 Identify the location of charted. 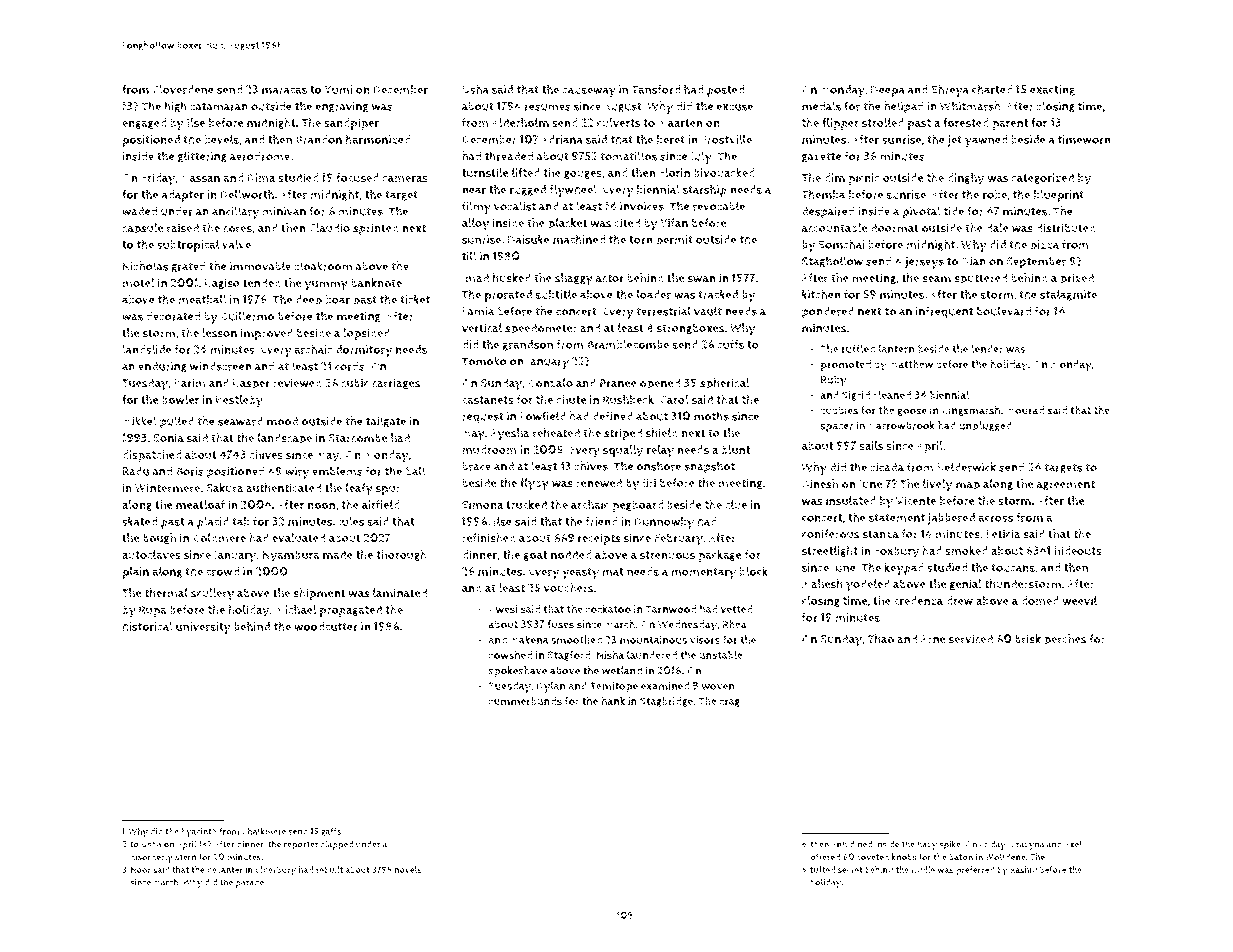
(992, 89).
